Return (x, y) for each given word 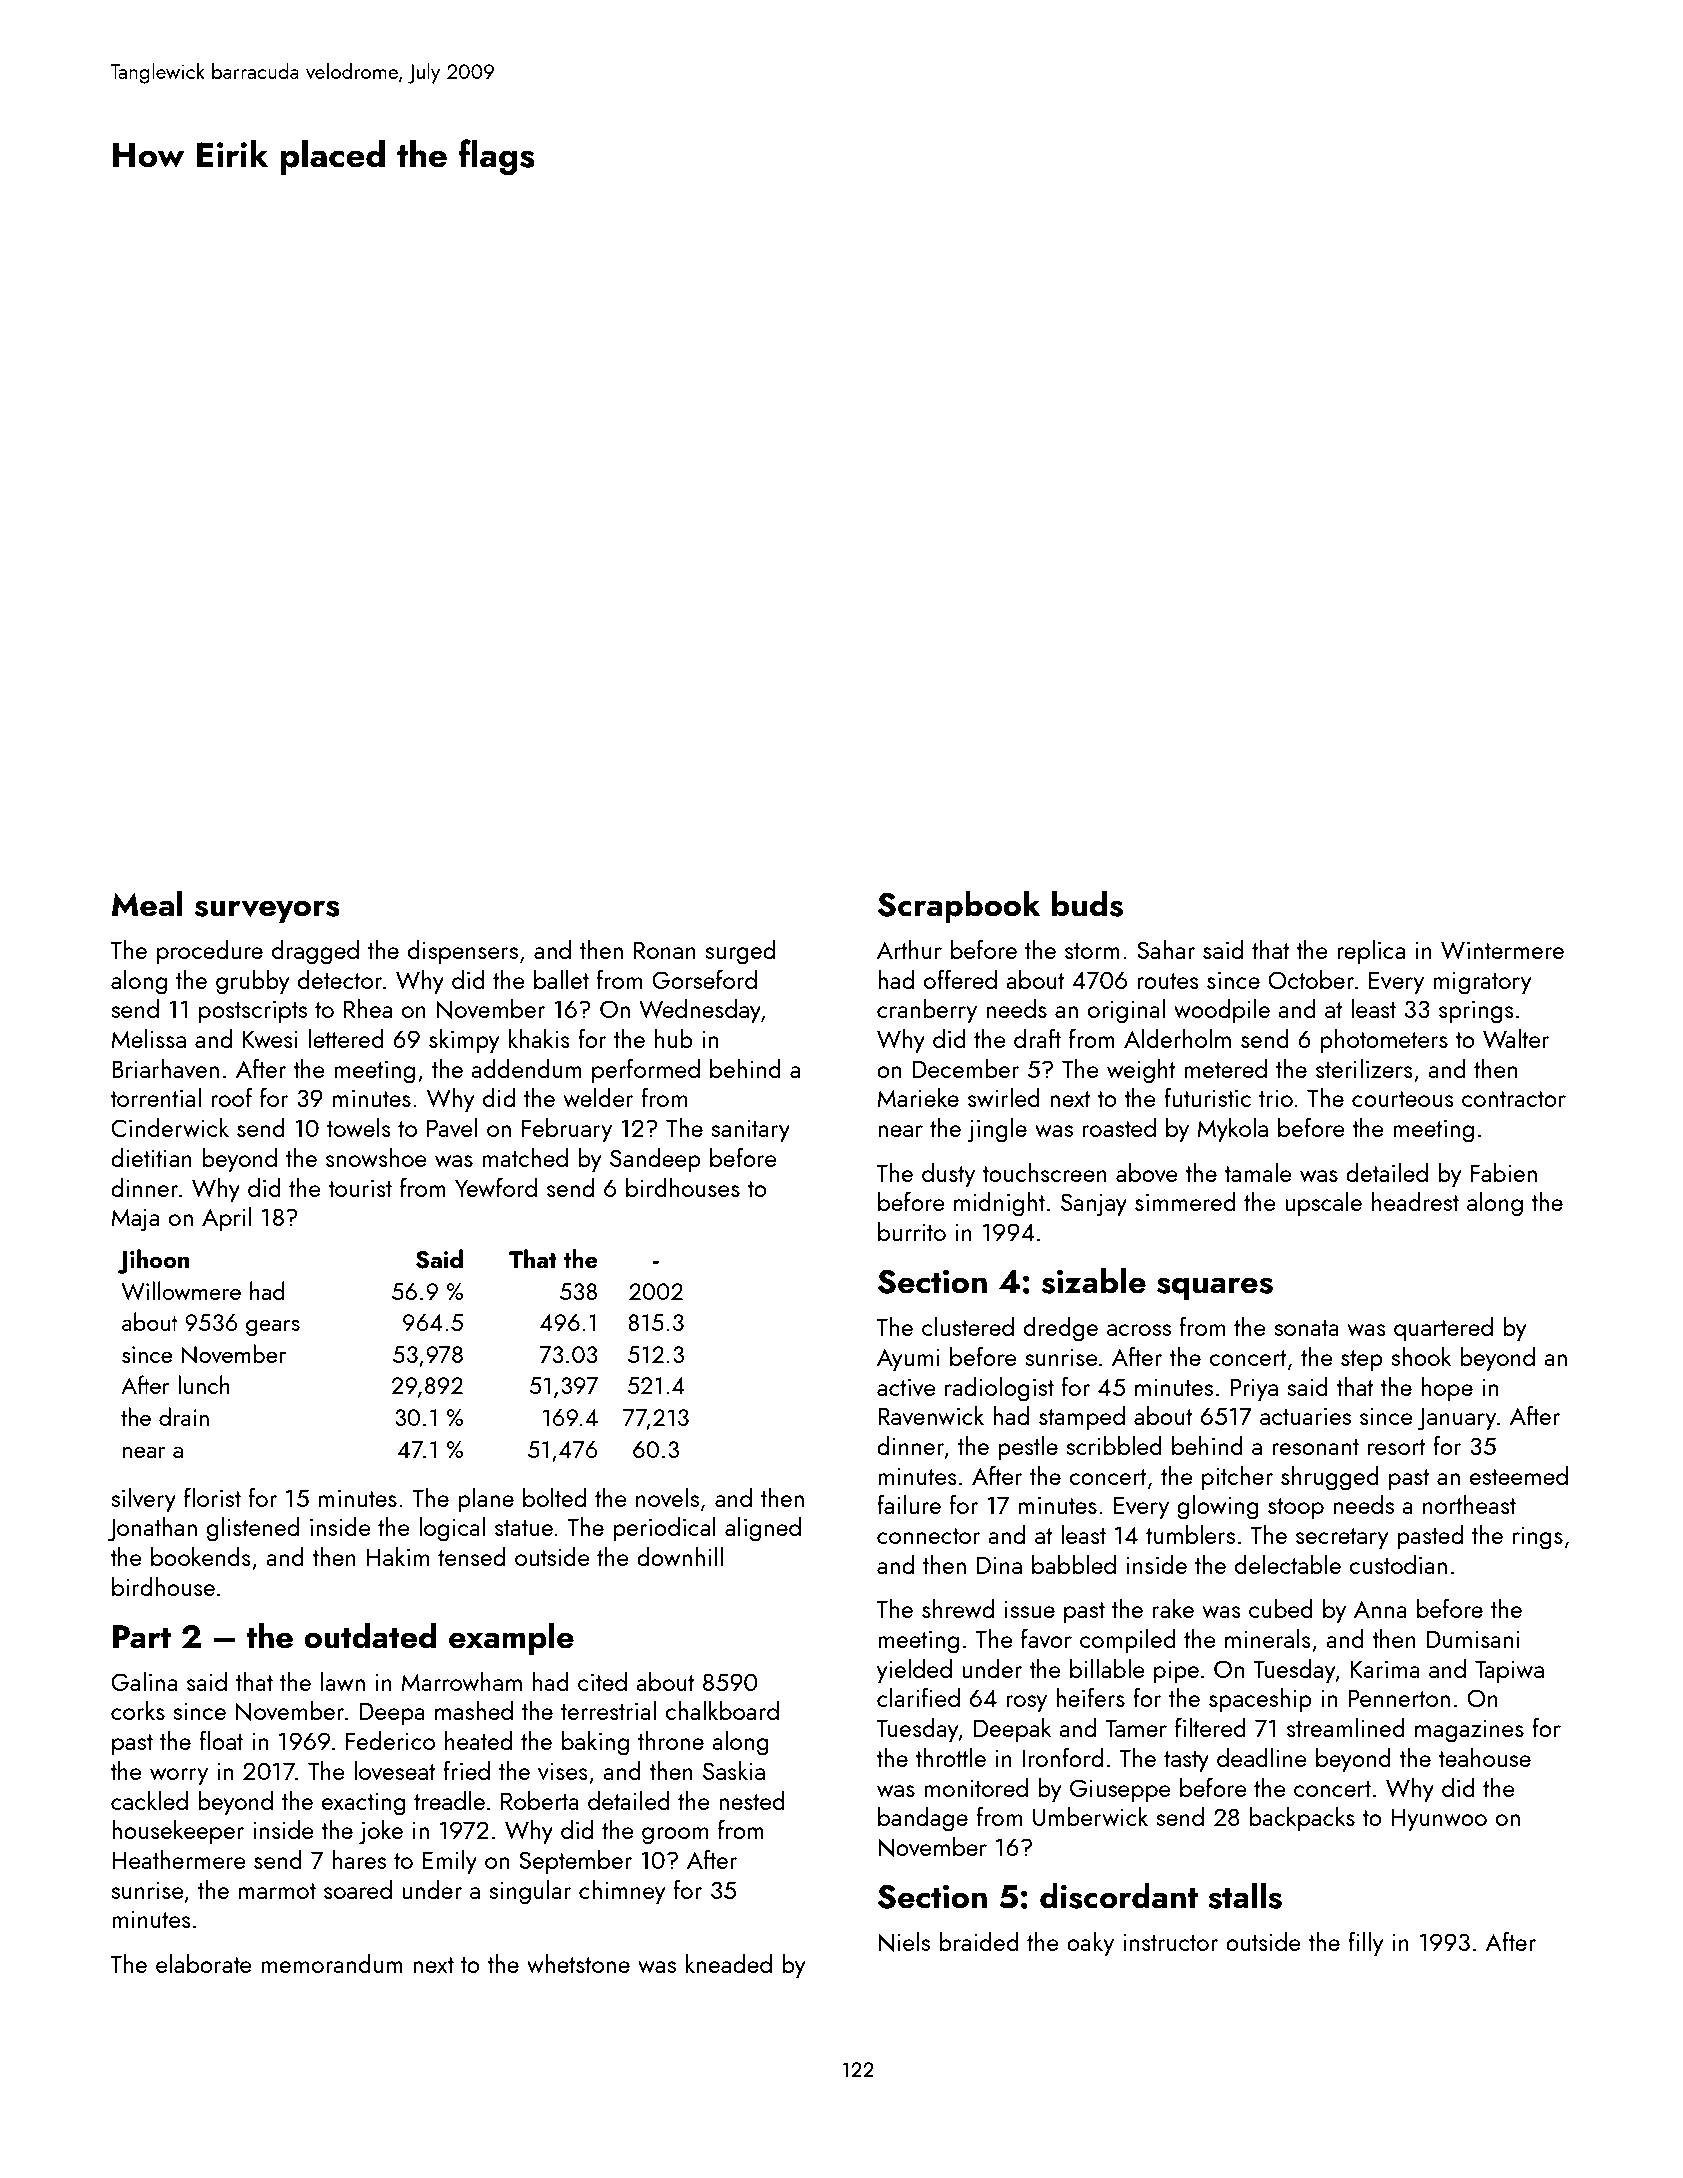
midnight (999, 1204)
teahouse (1484, 1757)
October (1311, 979)
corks (138, 1710)
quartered (1443, 1328)
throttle (950, 1757)
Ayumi (908, 1360)
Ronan (665, 950)
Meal (147, 903)
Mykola (1232, 1130)
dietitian (151, 1157)
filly (1366, 1944)
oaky (1090, 1944)
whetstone (578, 1963)
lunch (204, 1384)
